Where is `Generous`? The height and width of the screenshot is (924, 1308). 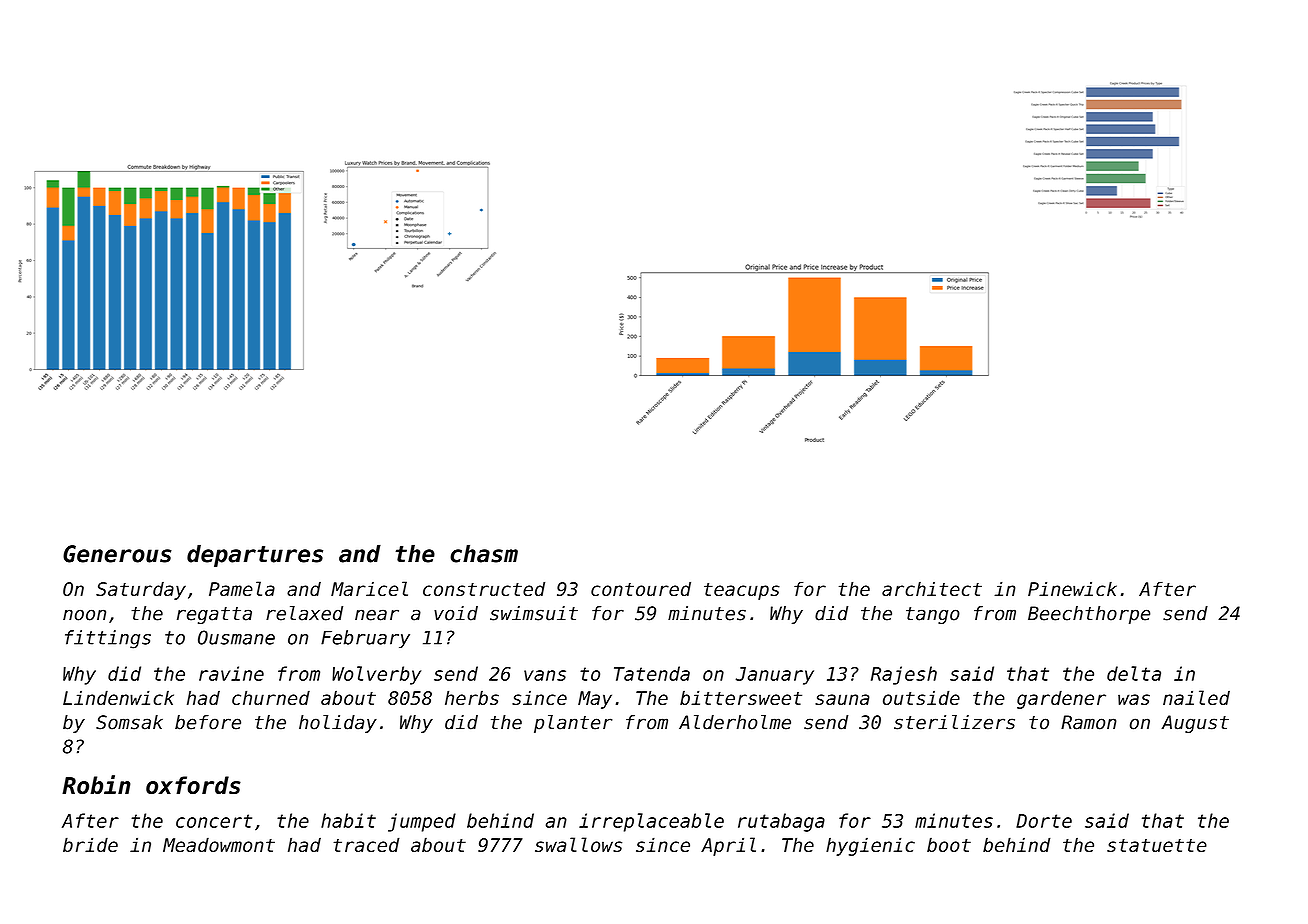 Generous is located at coordinates (117, 554).
